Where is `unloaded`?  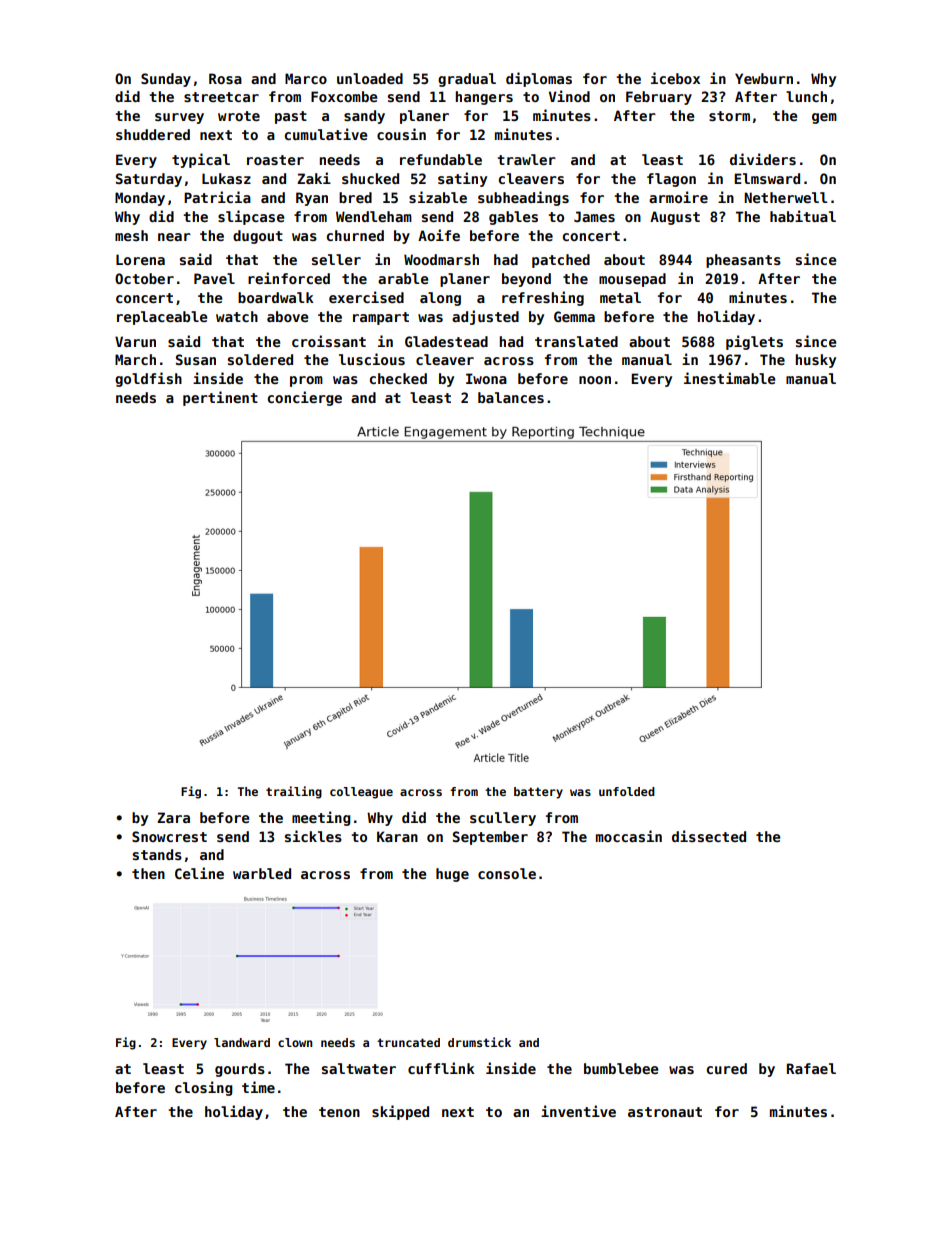
unloaded is located at coordinates (370, 78).
